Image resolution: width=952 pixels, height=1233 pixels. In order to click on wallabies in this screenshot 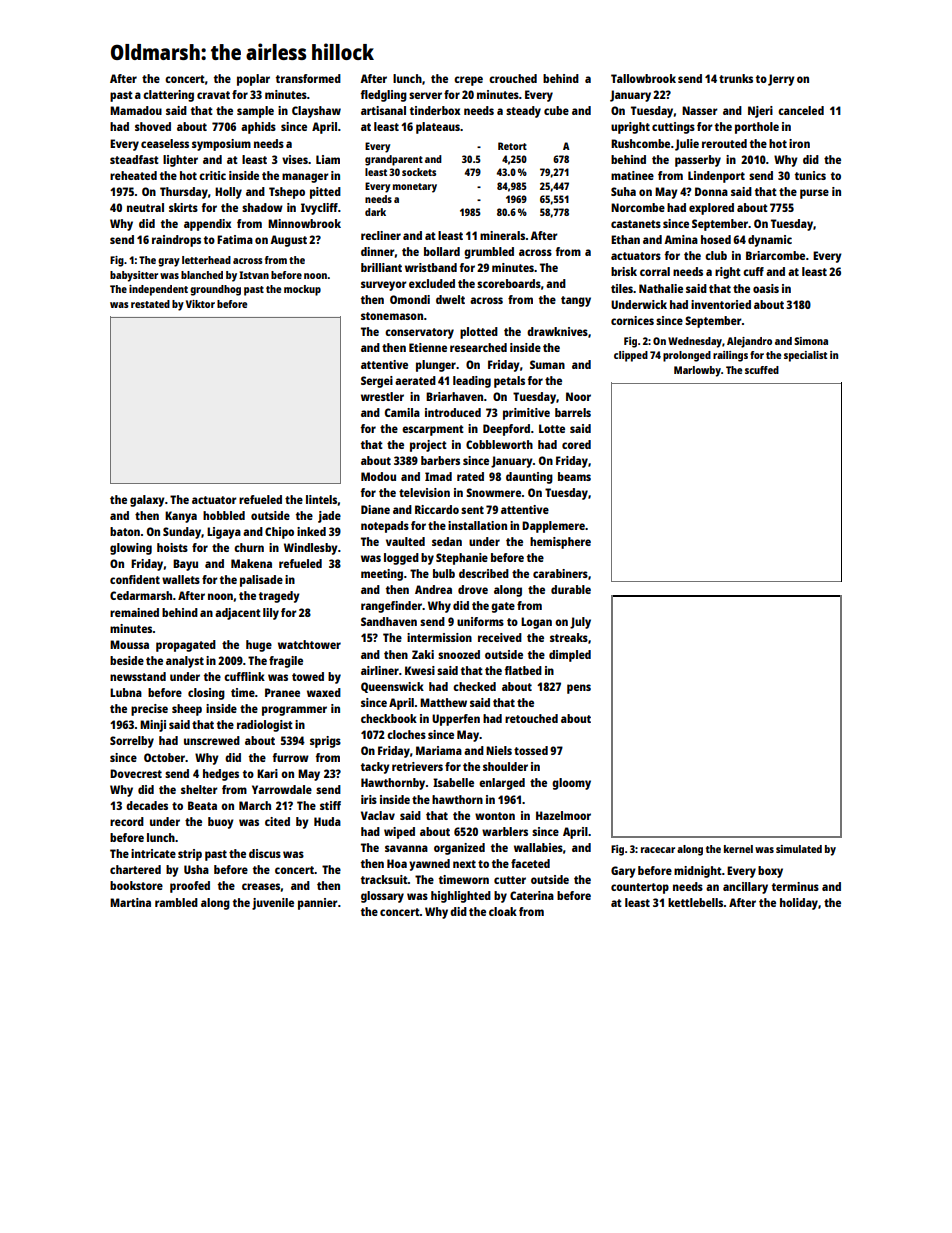, I will do `click(538, 847)`.
